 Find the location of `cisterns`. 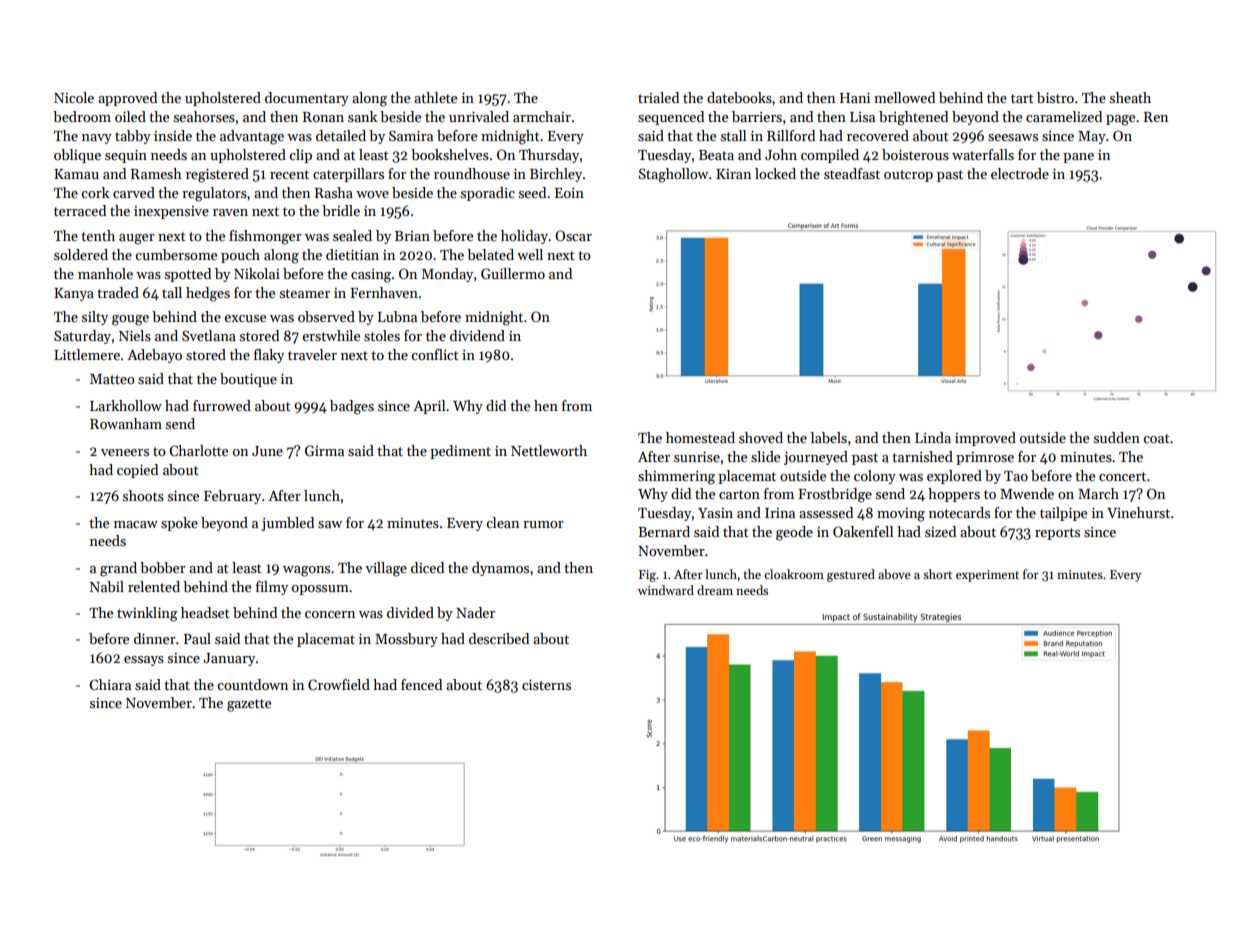

cisterns is located at coordinates (546, 684).
